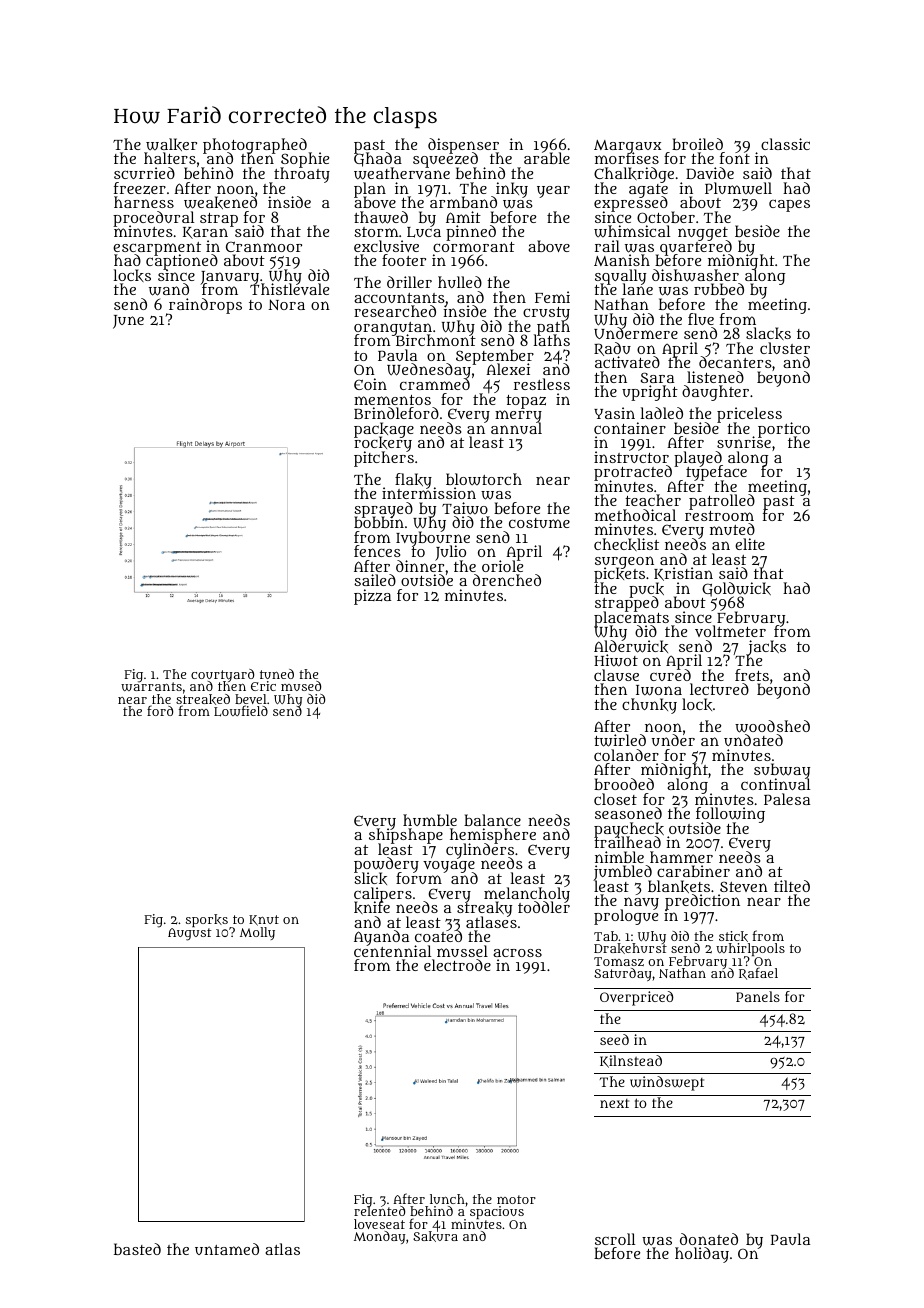 The width and height of the document is (924, 1308). What do you see at coordinates (255, 146) in the document?
I see `photographed` at bounding box center [255, 146].
